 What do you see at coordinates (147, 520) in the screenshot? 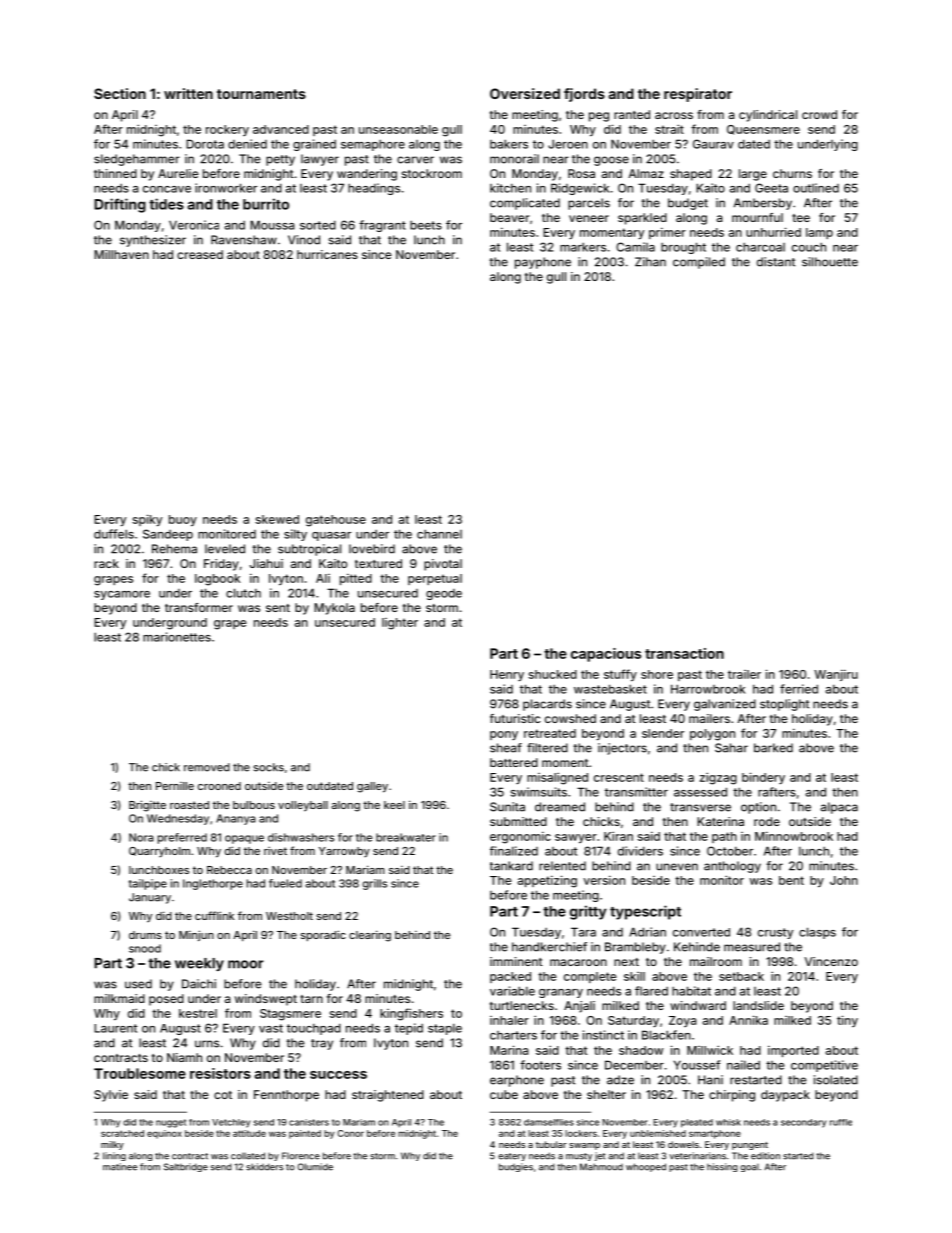
I see `spiky` at bounding box center [147, 520].
